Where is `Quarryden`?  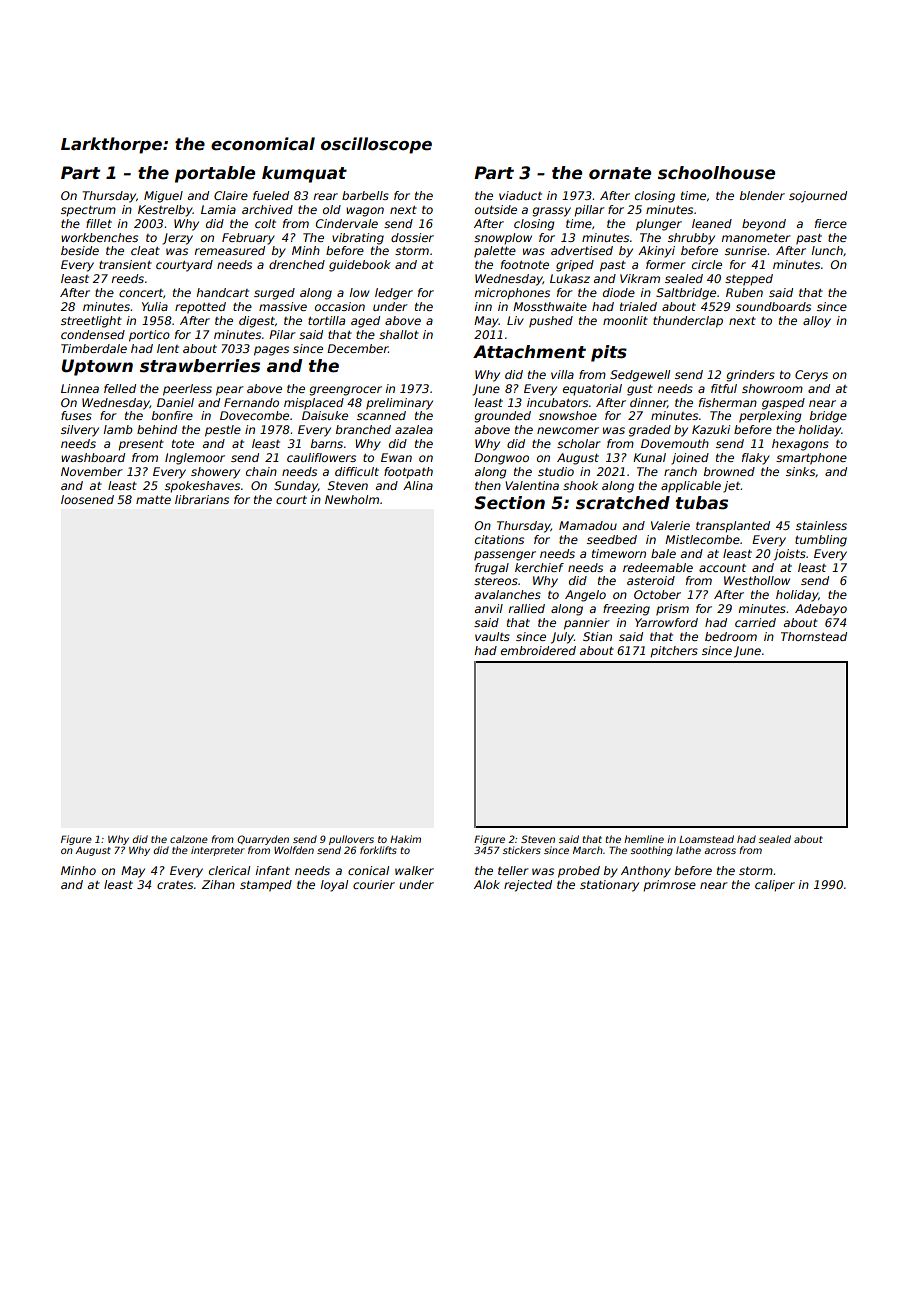 Quarryden is located at coordinates (263, 840).
